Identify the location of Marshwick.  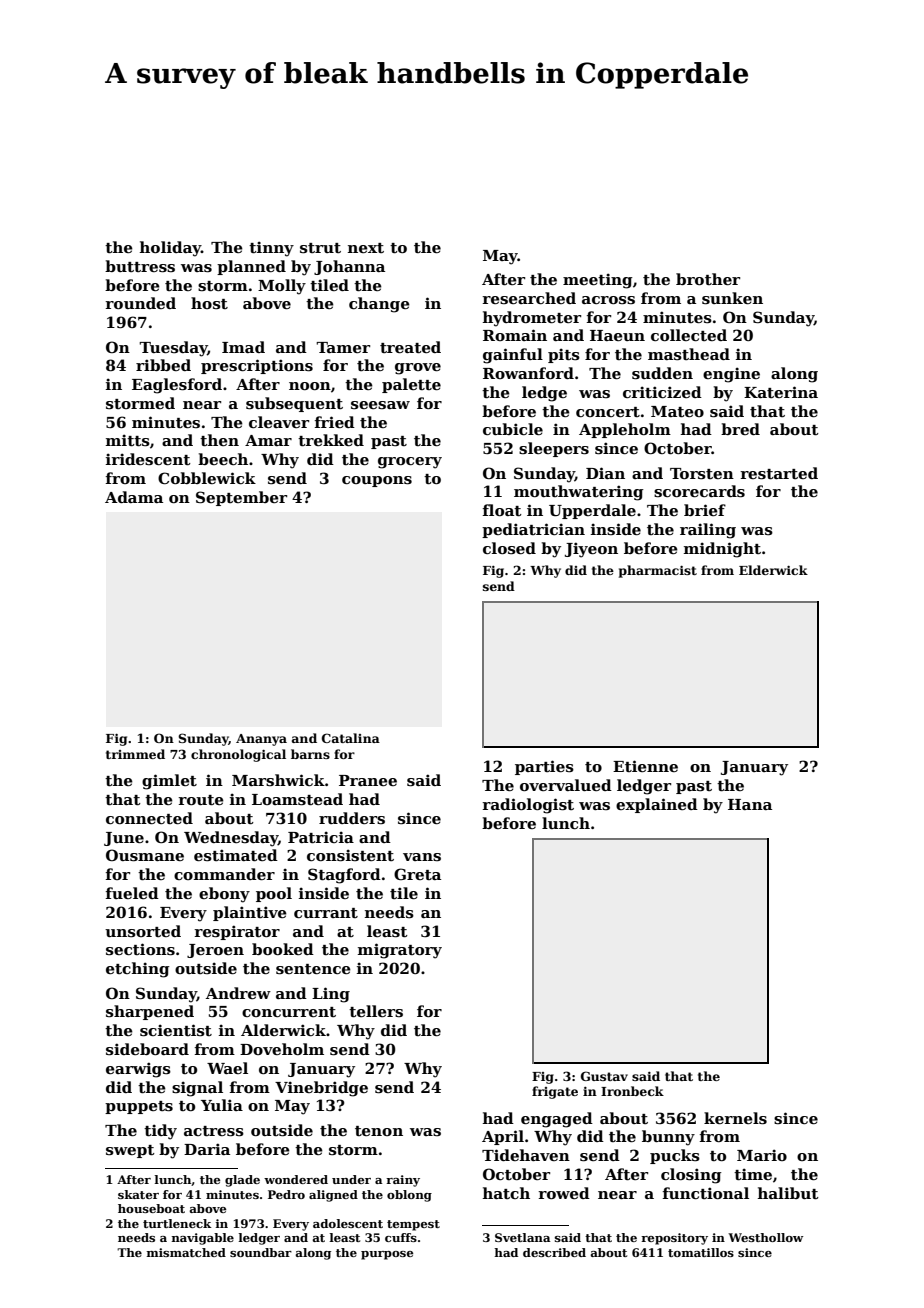
(278, 780).
